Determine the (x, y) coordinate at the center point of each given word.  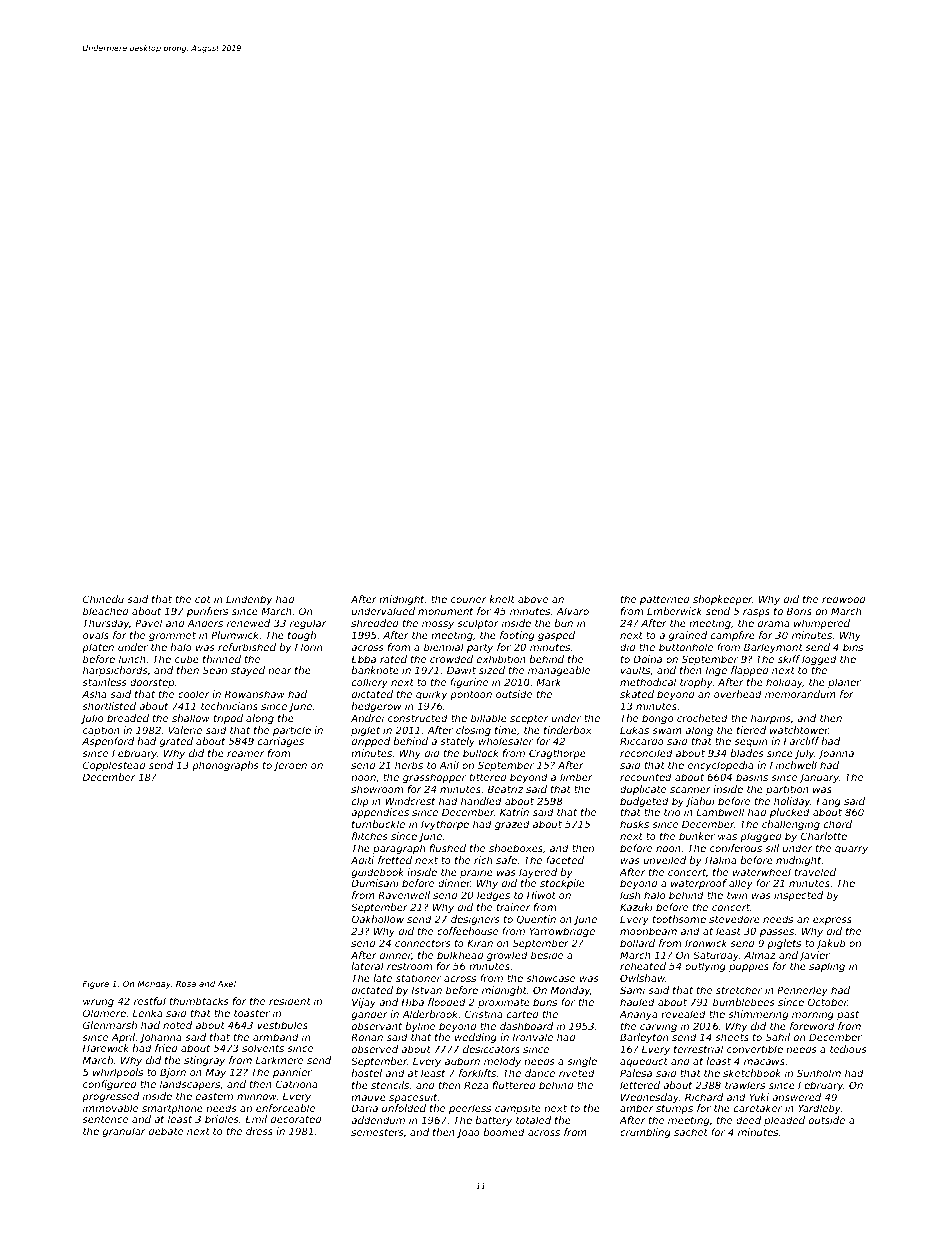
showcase (550, 978)
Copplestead (114, 766)
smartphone (172, 1109)
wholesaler (506, 741)
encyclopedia (721, 766)
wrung (98, 1003)
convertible (755, 1049)
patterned (665, 600)
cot (203, 599)
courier (468, 599)
